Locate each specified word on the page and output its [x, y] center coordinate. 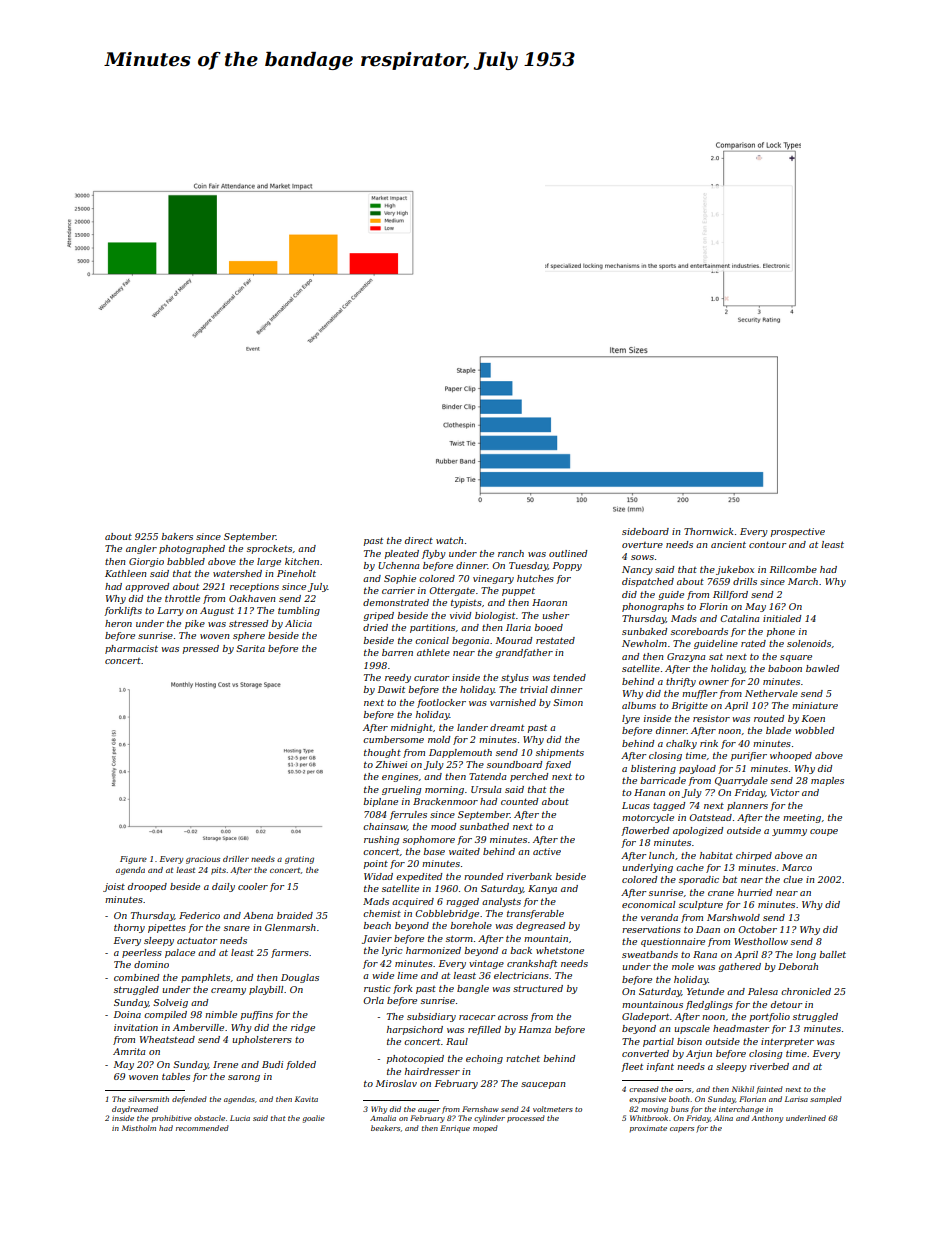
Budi [272, 1064]
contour [767, 544]
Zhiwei [391, 764]
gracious [203, 860]
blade [778, 730]
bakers [177, 536]
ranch [511, 553]
